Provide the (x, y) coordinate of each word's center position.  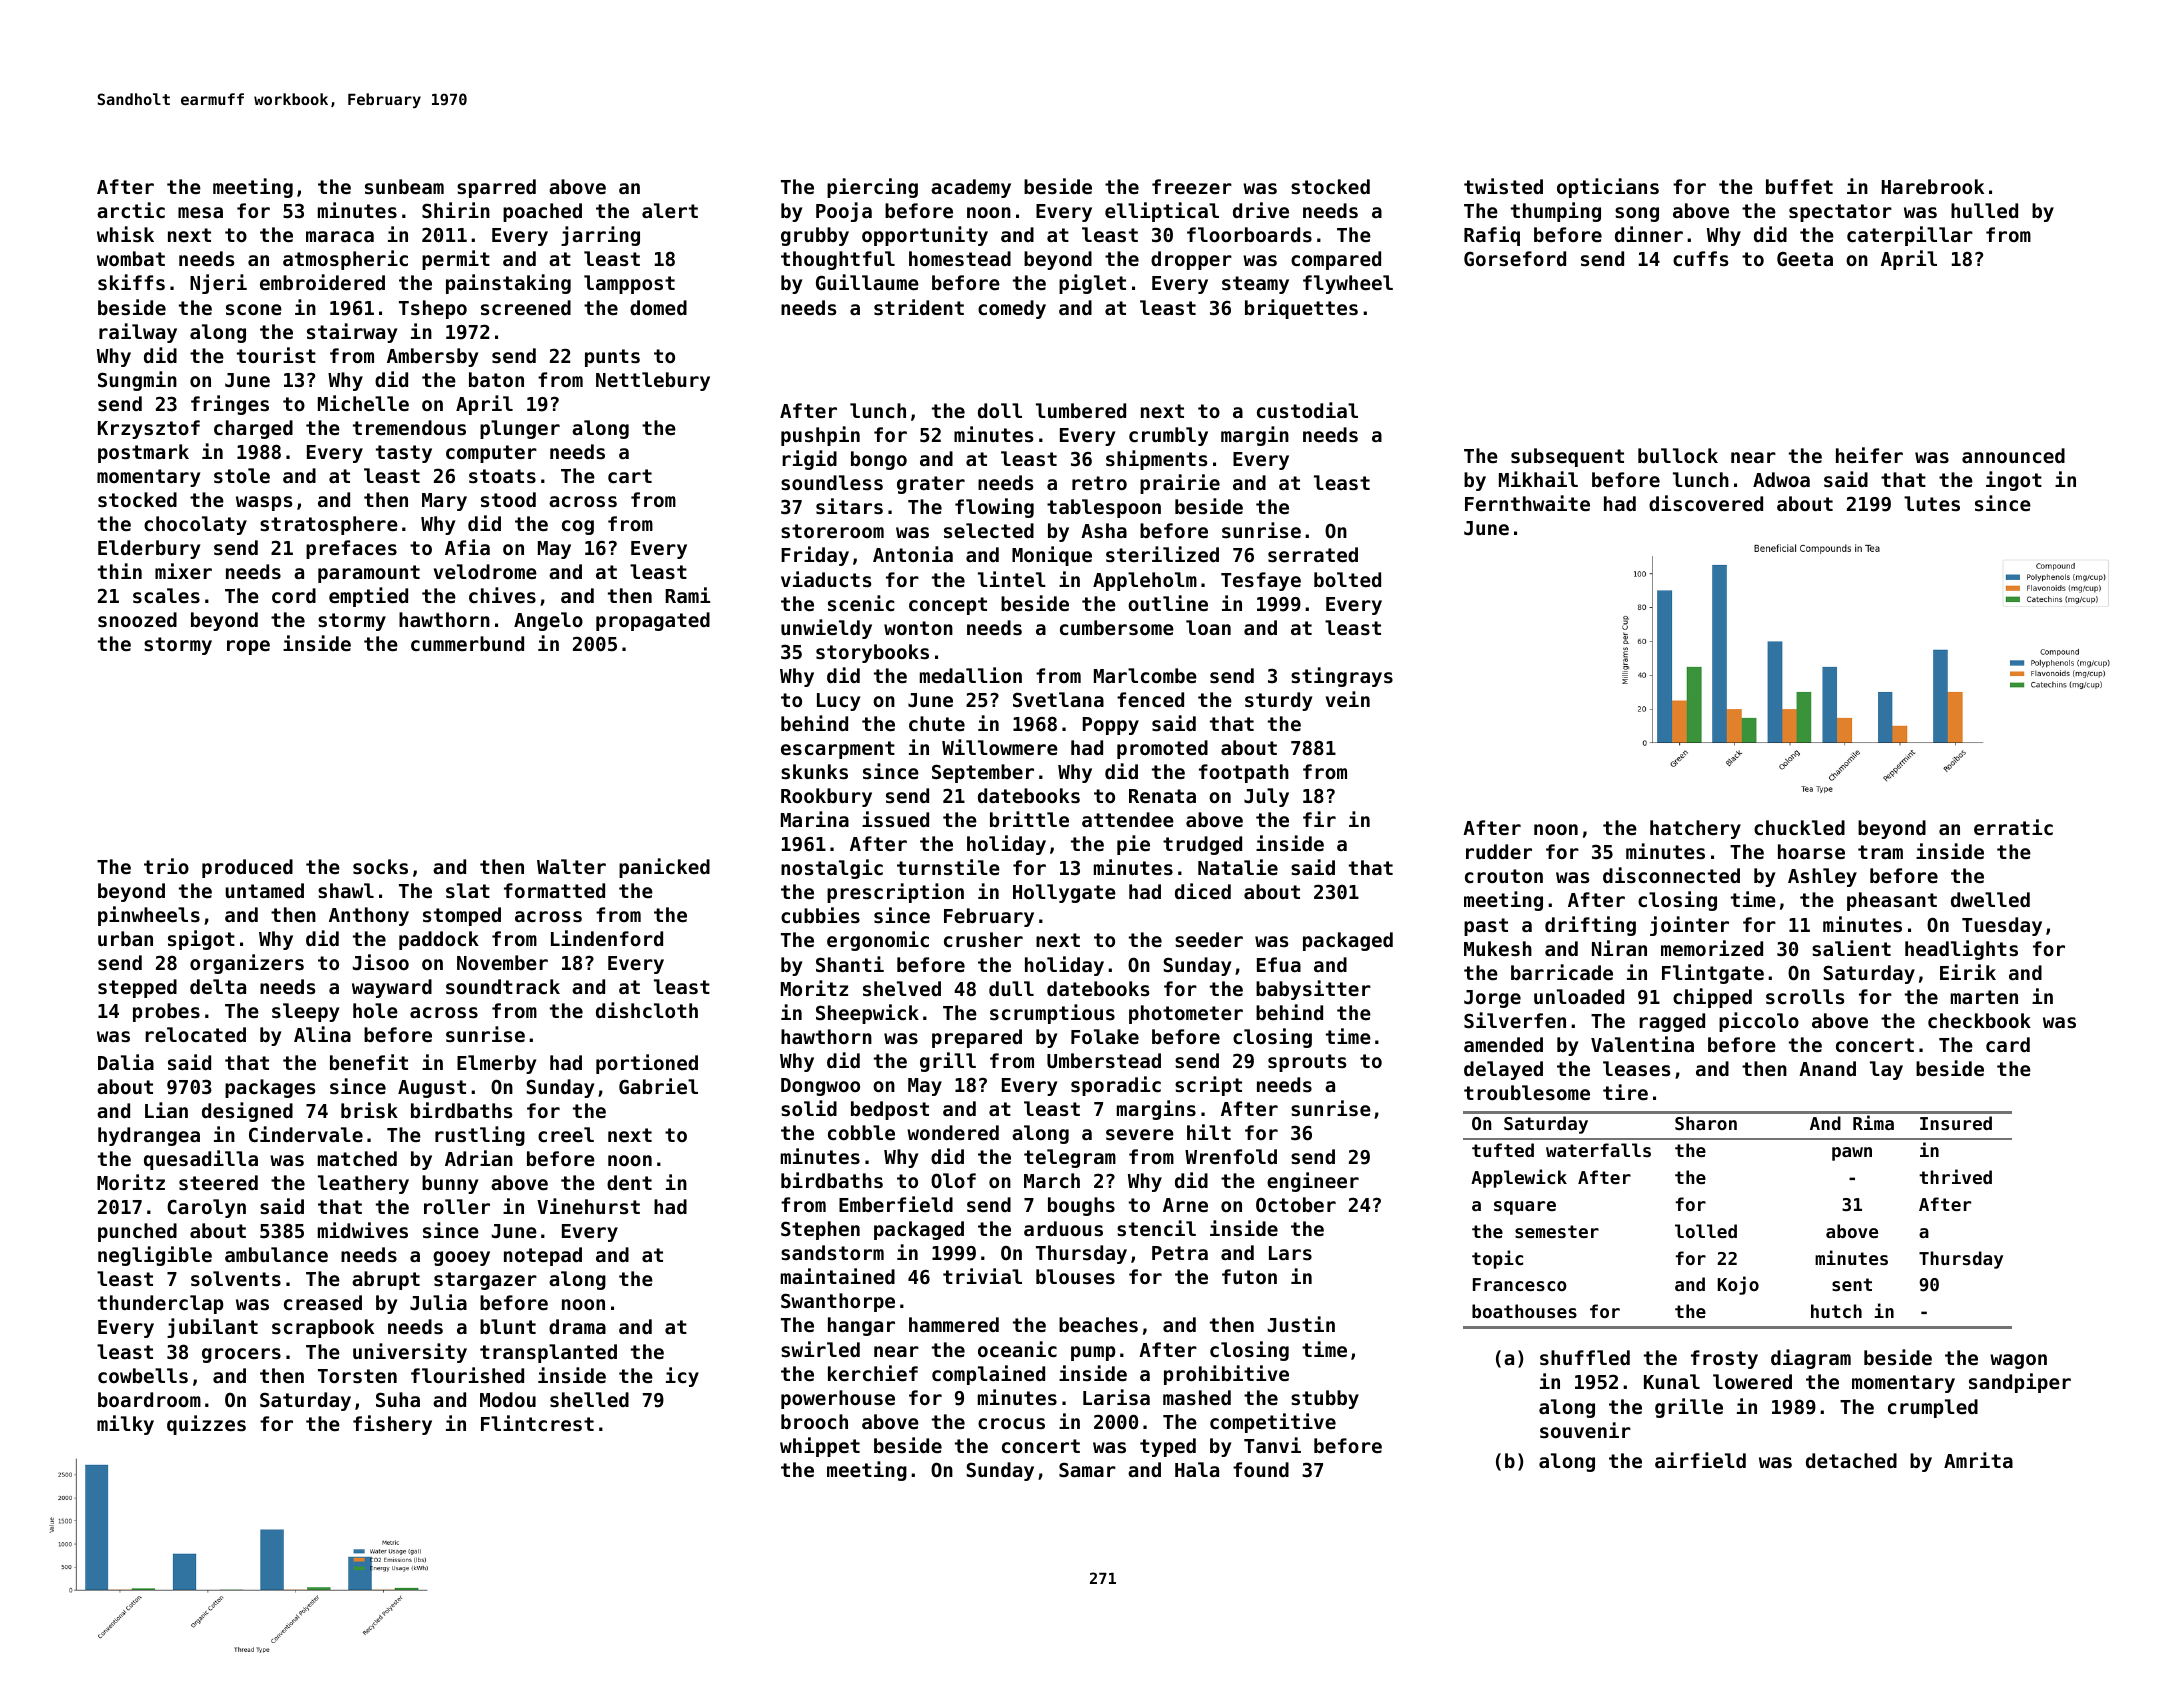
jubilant (212, 1328)
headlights (1961, 950)
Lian (166, 1110)
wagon (2018, 1361)
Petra (1180, 1253)
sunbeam (404, 186)
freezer (1192, 186)
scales (166, 596)
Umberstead (1104, 1061)
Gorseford (1515, 258)
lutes (1932, 503)
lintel (1012, 579)
